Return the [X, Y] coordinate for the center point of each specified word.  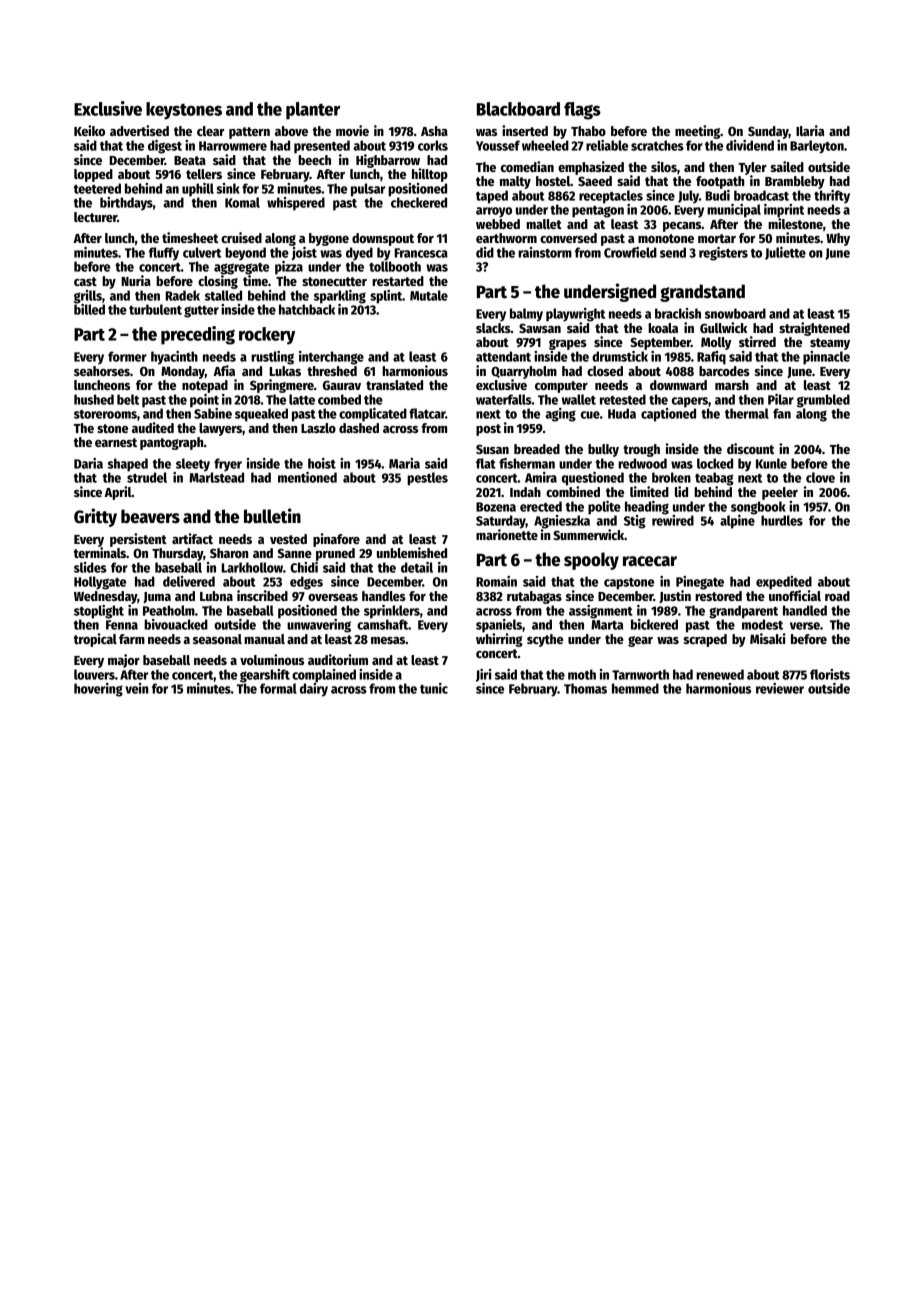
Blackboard [518, 109]
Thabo [588, 131]
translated [394, 385]
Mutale [429, 295]
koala [663, 328]
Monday [183, 372]
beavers [150, 516]
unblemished [412, 552]
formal [278, 688]
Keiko [89, 130]
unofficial [795, 595]
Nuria [136, 280]
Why [838, 239]
